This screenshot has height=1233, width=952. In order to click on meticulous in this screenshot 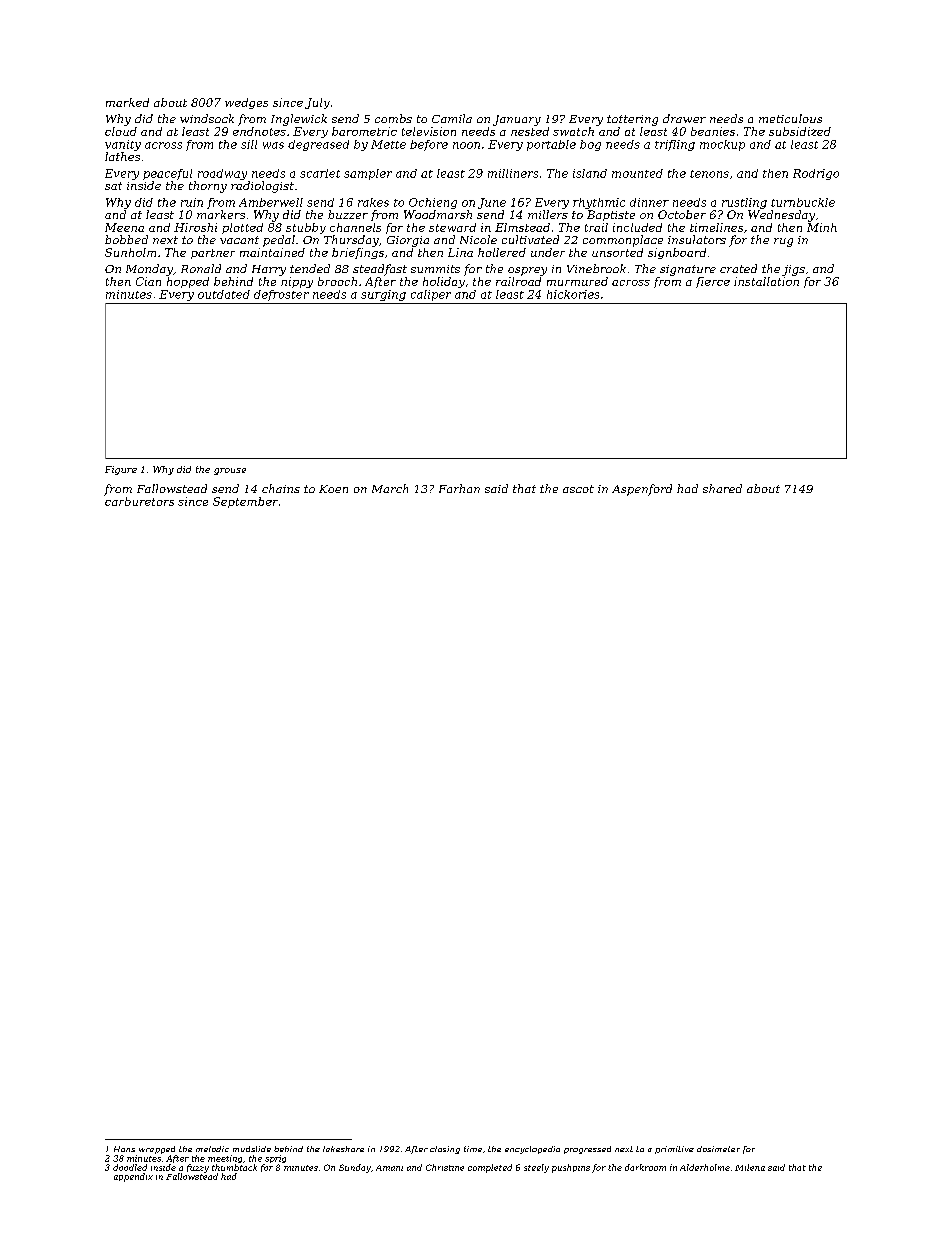, I will do `click(790, 118)`.
